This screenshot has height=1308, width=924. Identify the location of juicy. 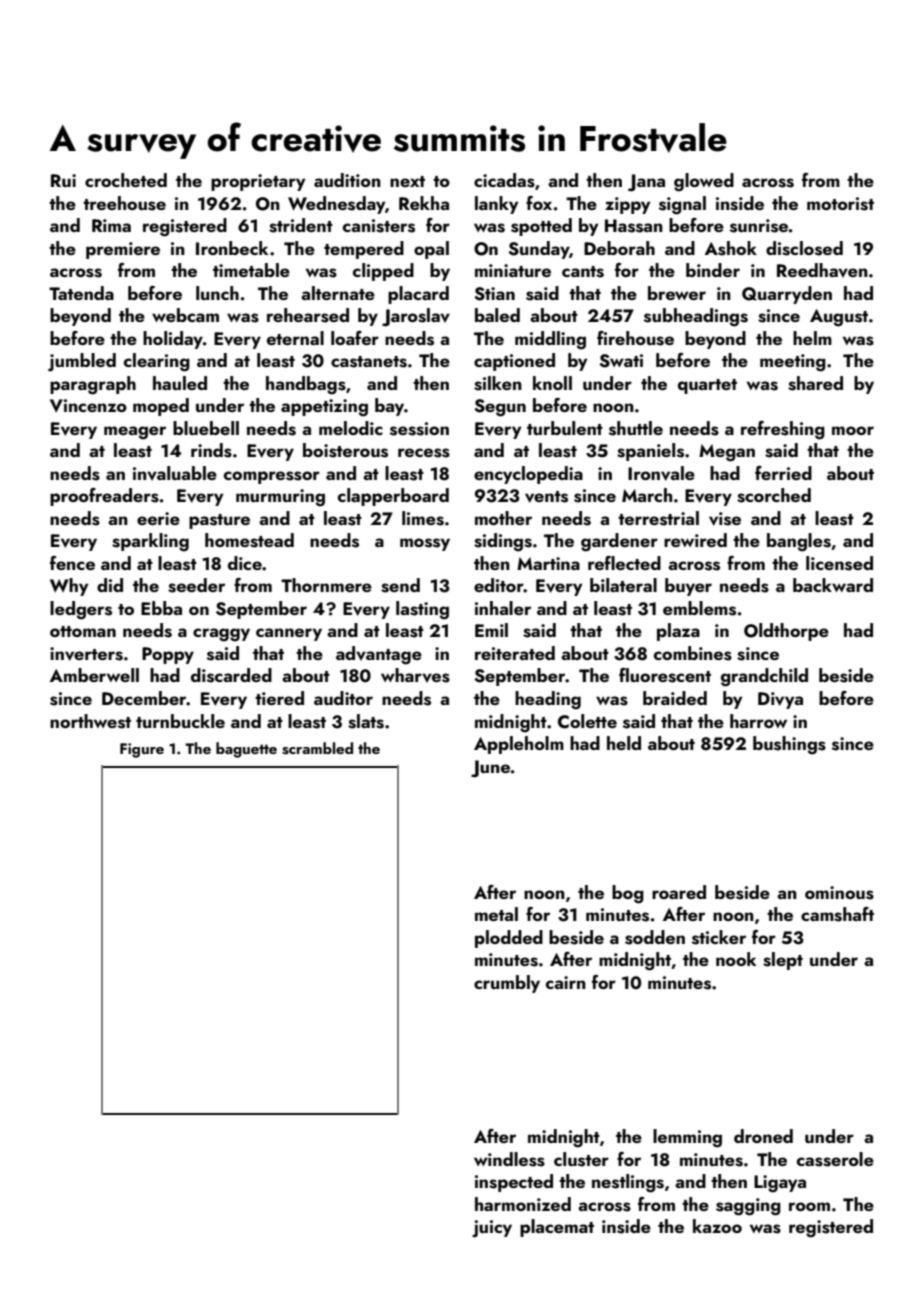
(492, 1229).
